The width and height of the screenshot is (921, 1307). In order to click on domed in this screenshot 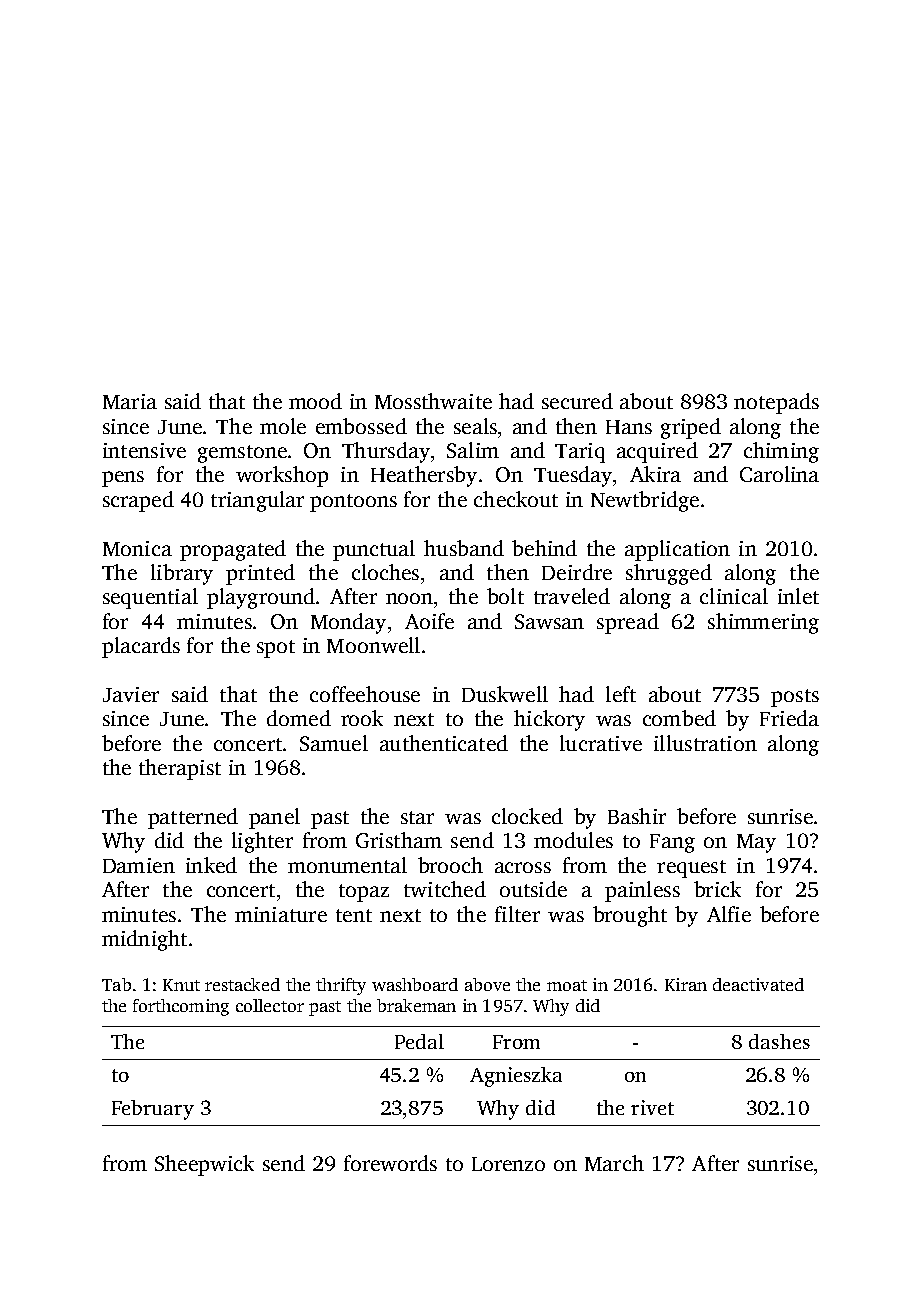, I will do `click(299, 718)`.
